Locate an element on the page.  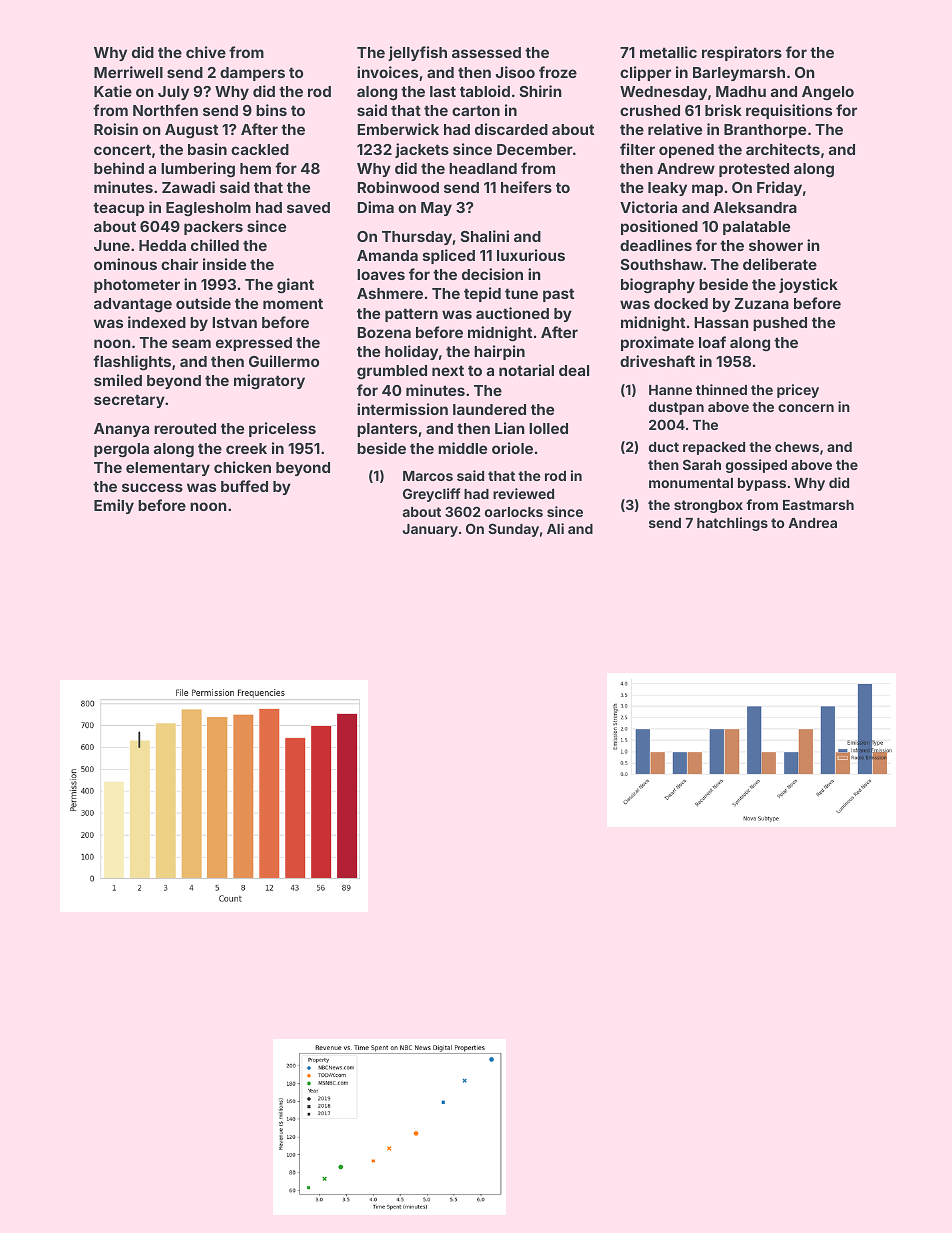
brisk is located at coordinates (723, 110).
